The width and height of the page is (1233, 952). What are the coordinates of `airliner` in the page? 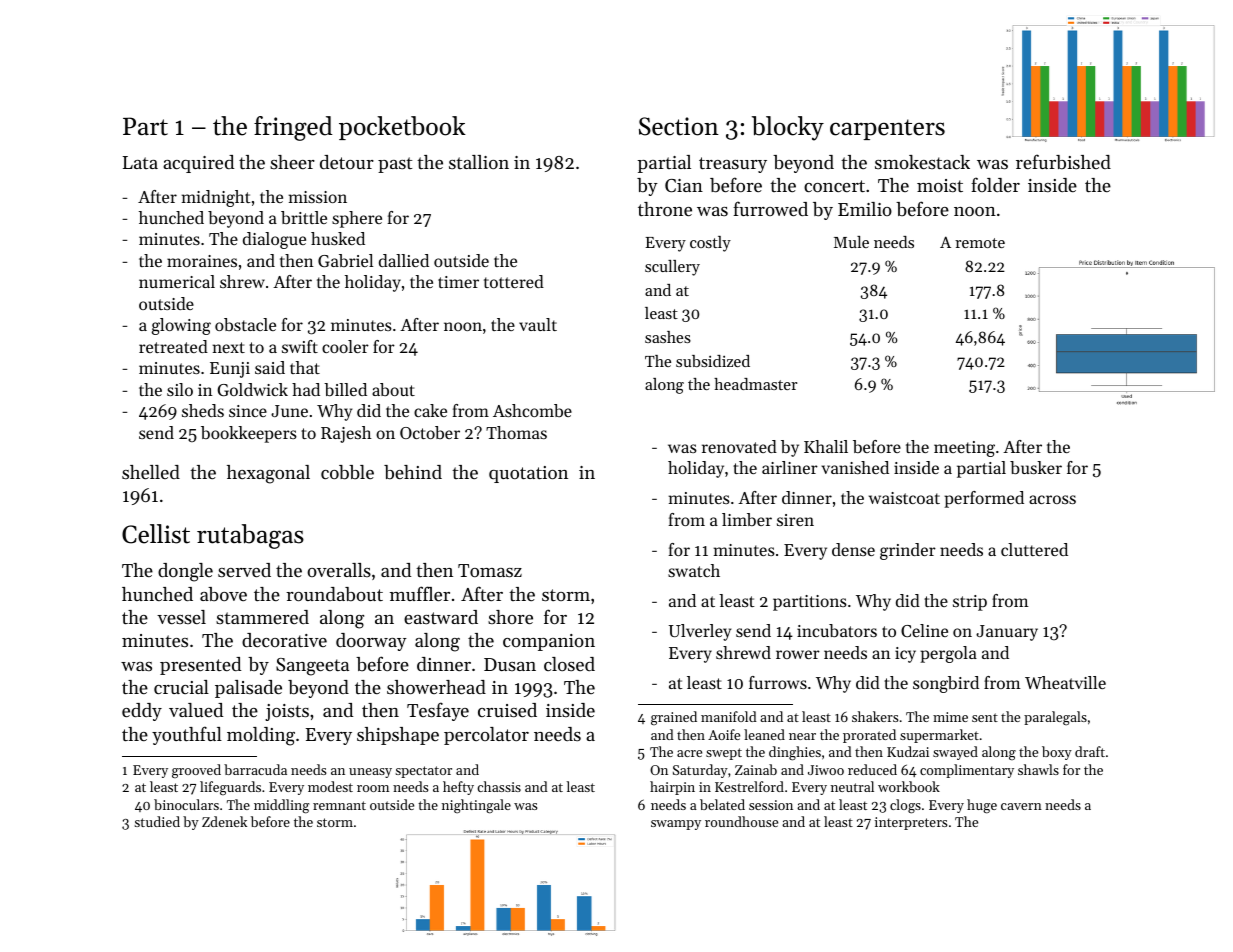 It's located at (790, 467).
